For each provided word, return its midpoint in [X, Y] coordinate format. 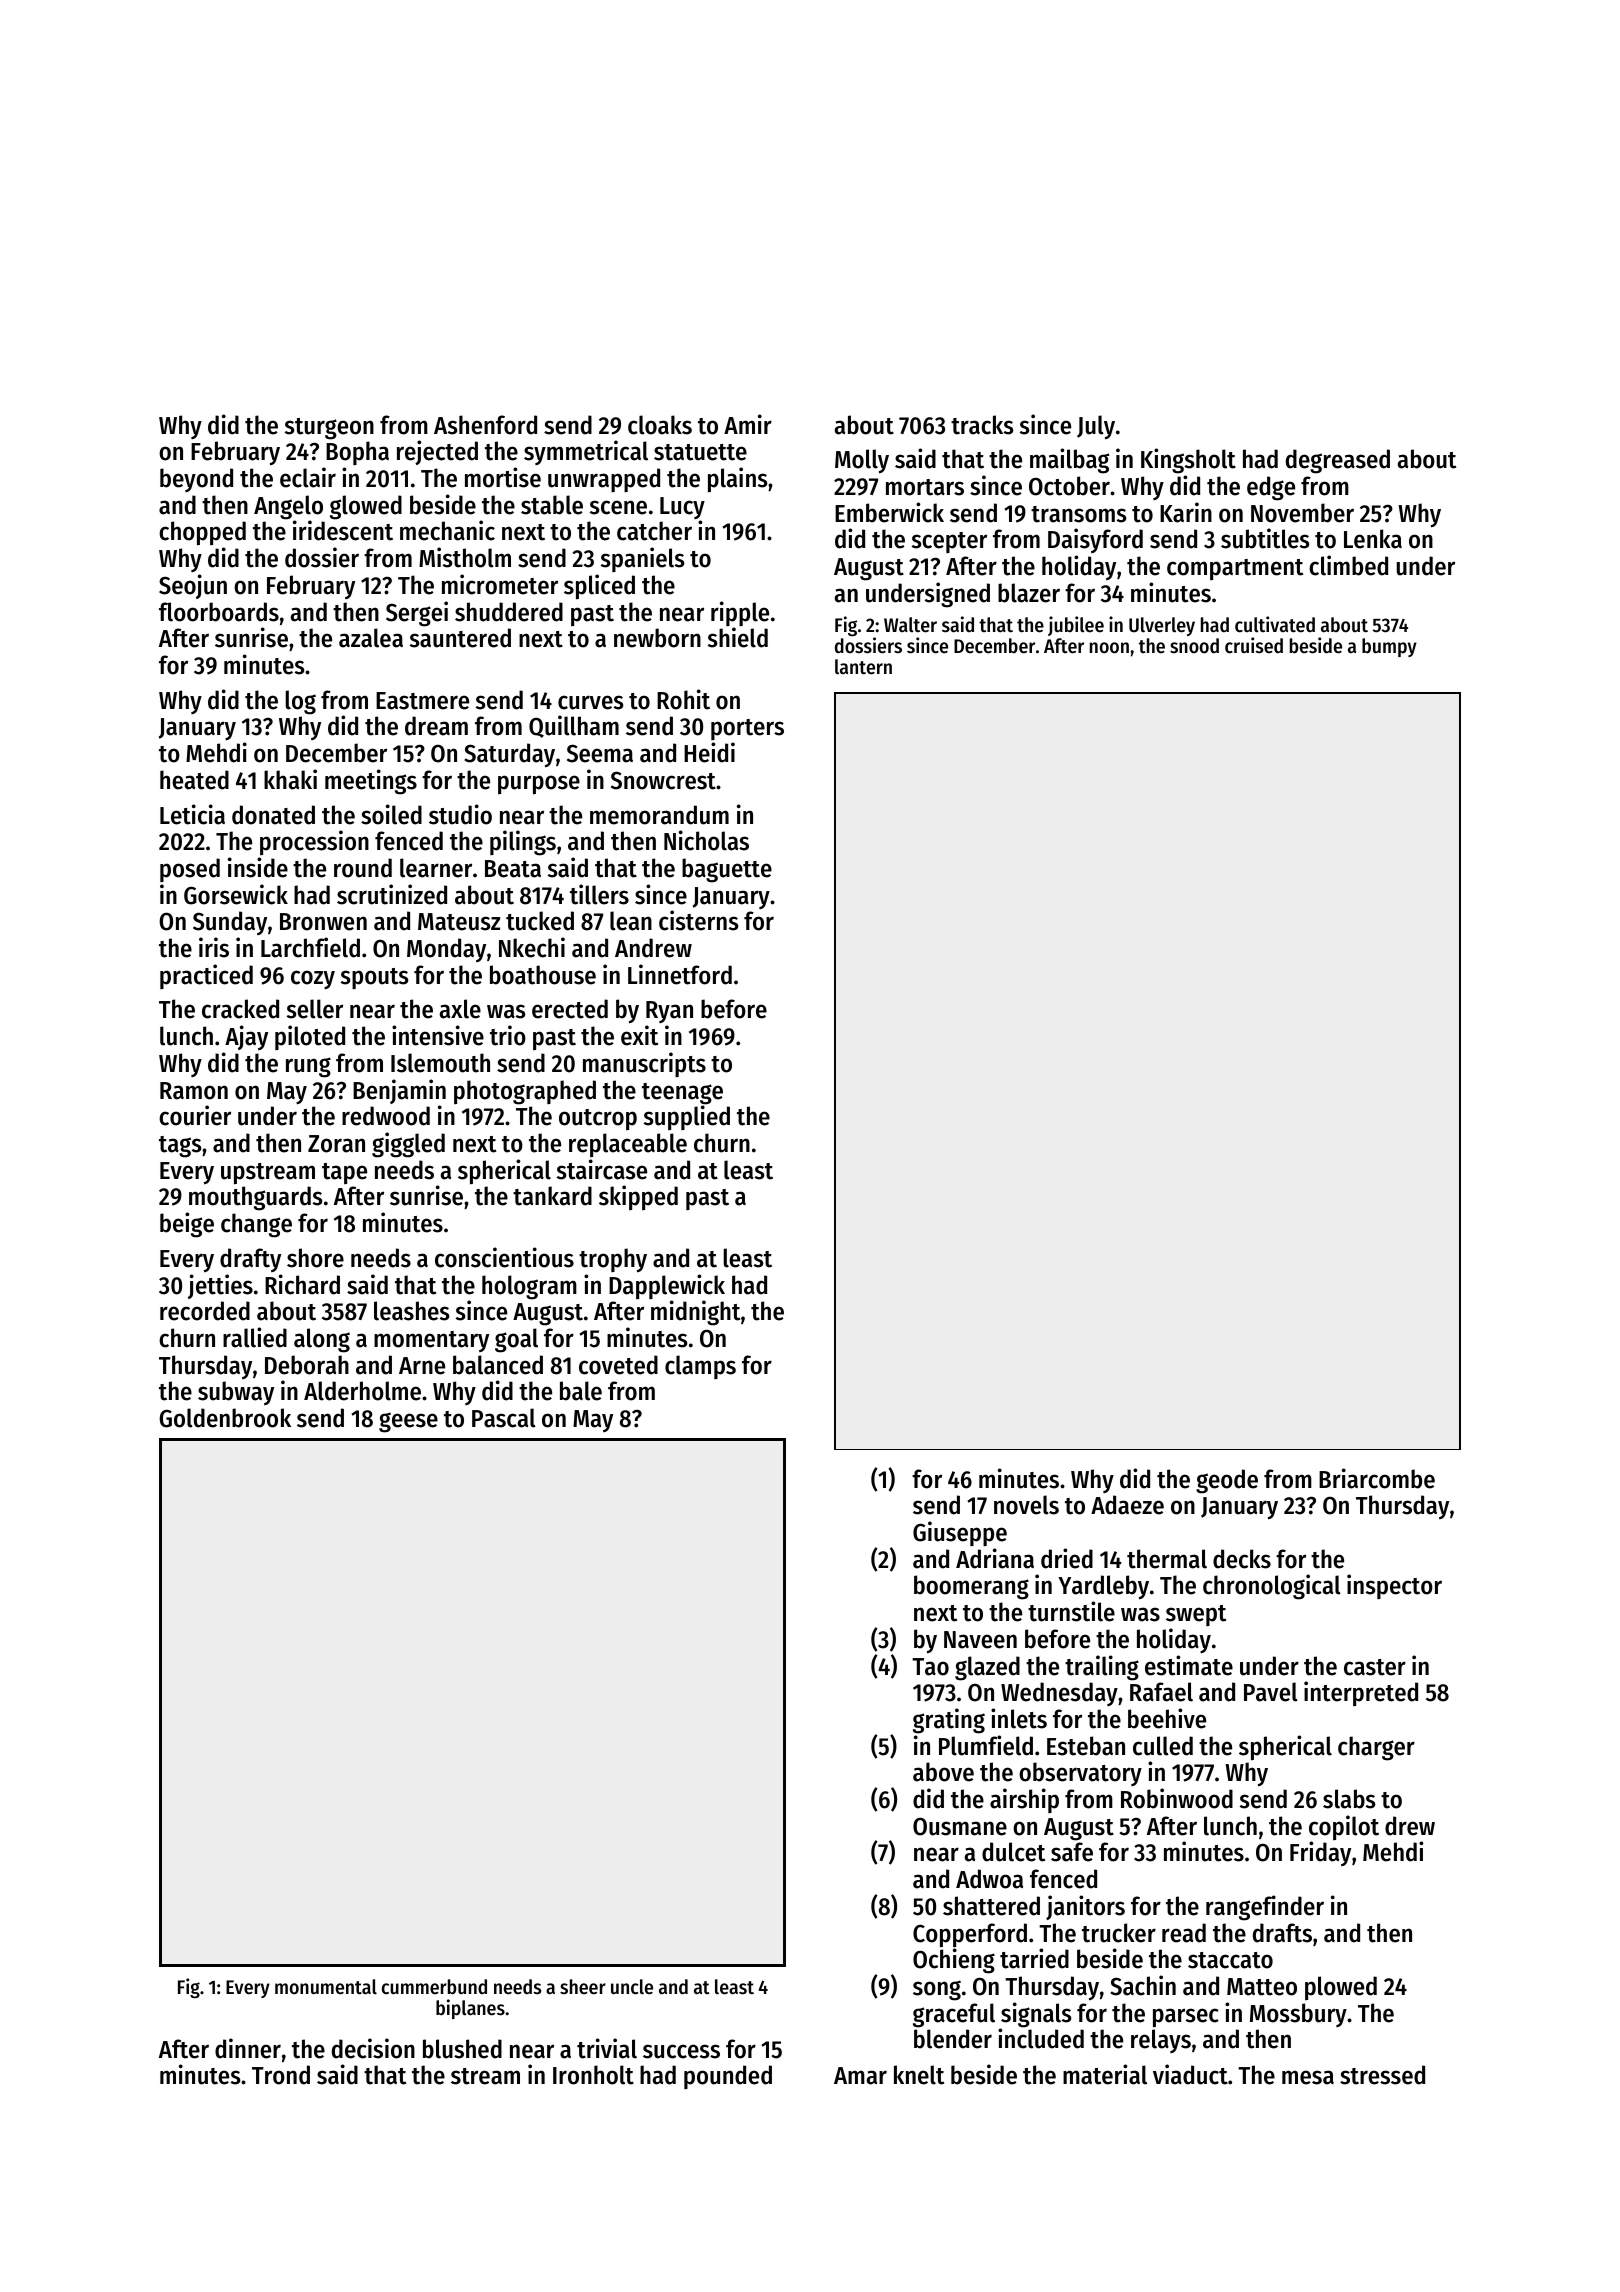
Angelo [288, 507]
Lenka [1373, 539]
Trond [281, 2075]
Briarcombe [1377, 1478]
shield [738, 637]
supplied [687, 1117]
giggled [408, 1145]
